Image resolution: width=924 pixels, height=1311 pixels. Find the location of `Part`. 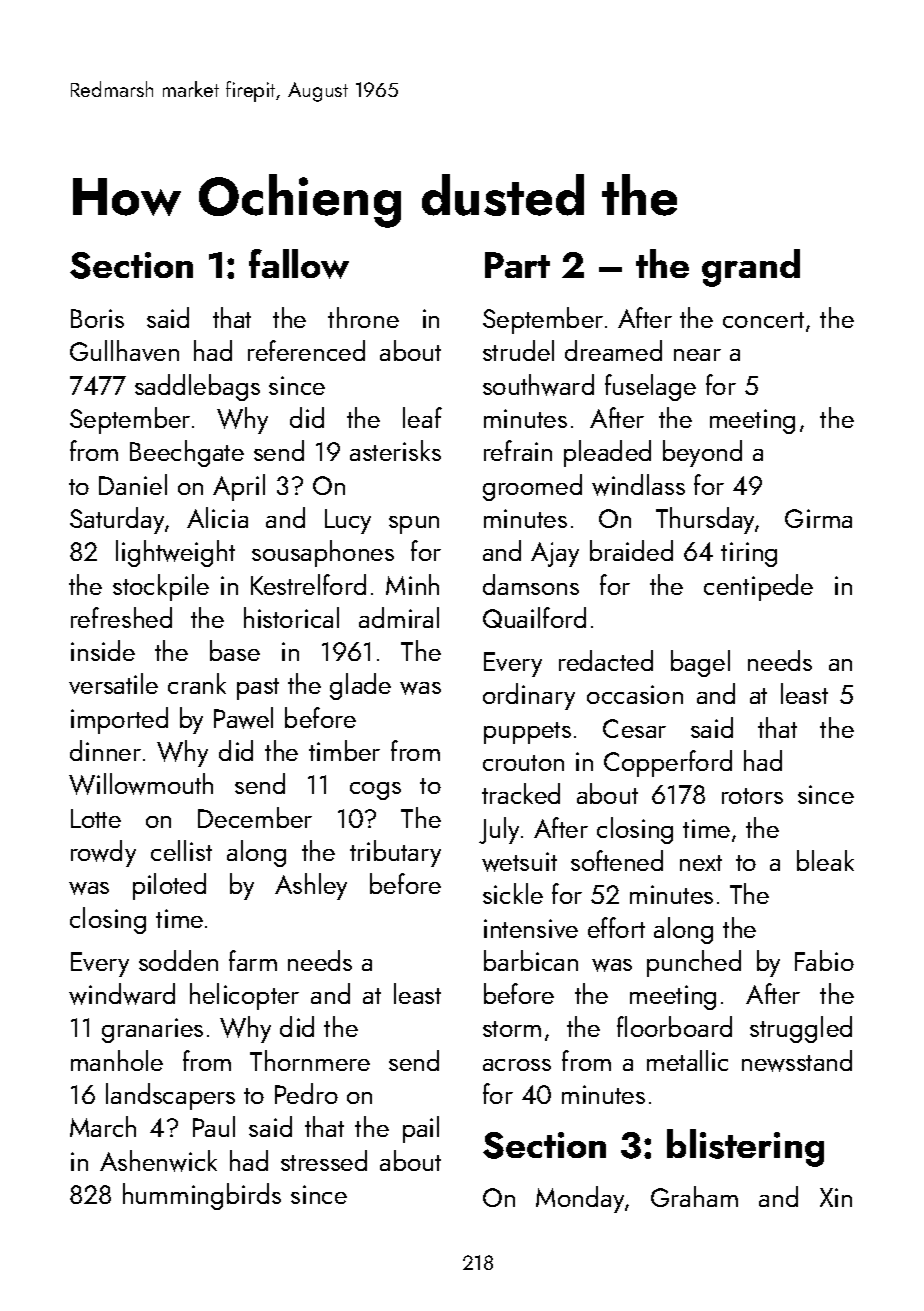

Part is located at coordinates (517, 265).
